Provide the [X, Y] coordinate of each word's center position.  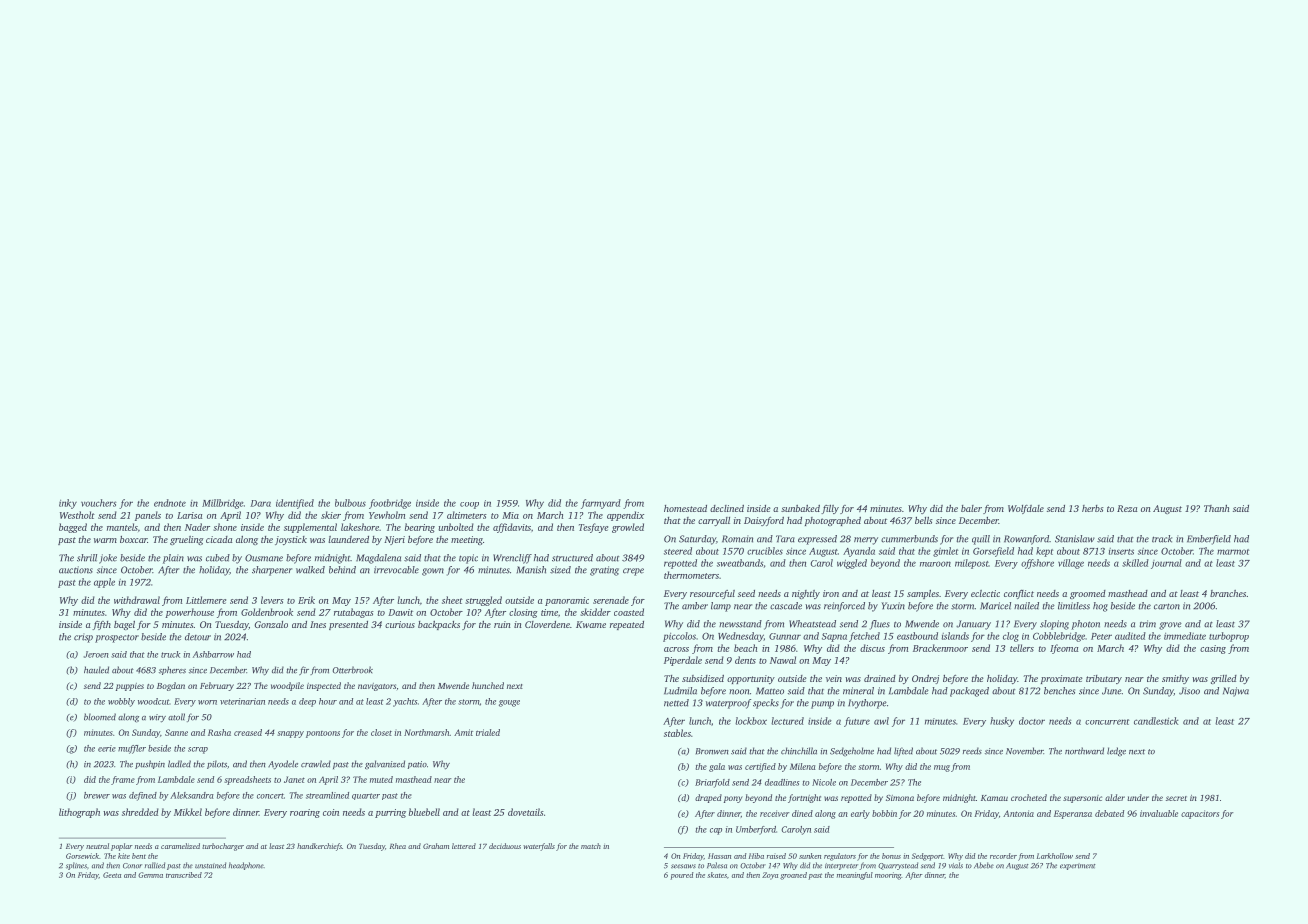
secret [1176, 798]
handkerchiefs [319, 847]
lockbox [751, 721]
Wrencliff [512, 559]
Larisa [189, 515]
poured [682, 876]
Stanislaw [1075, 539]
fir [304, 670]
